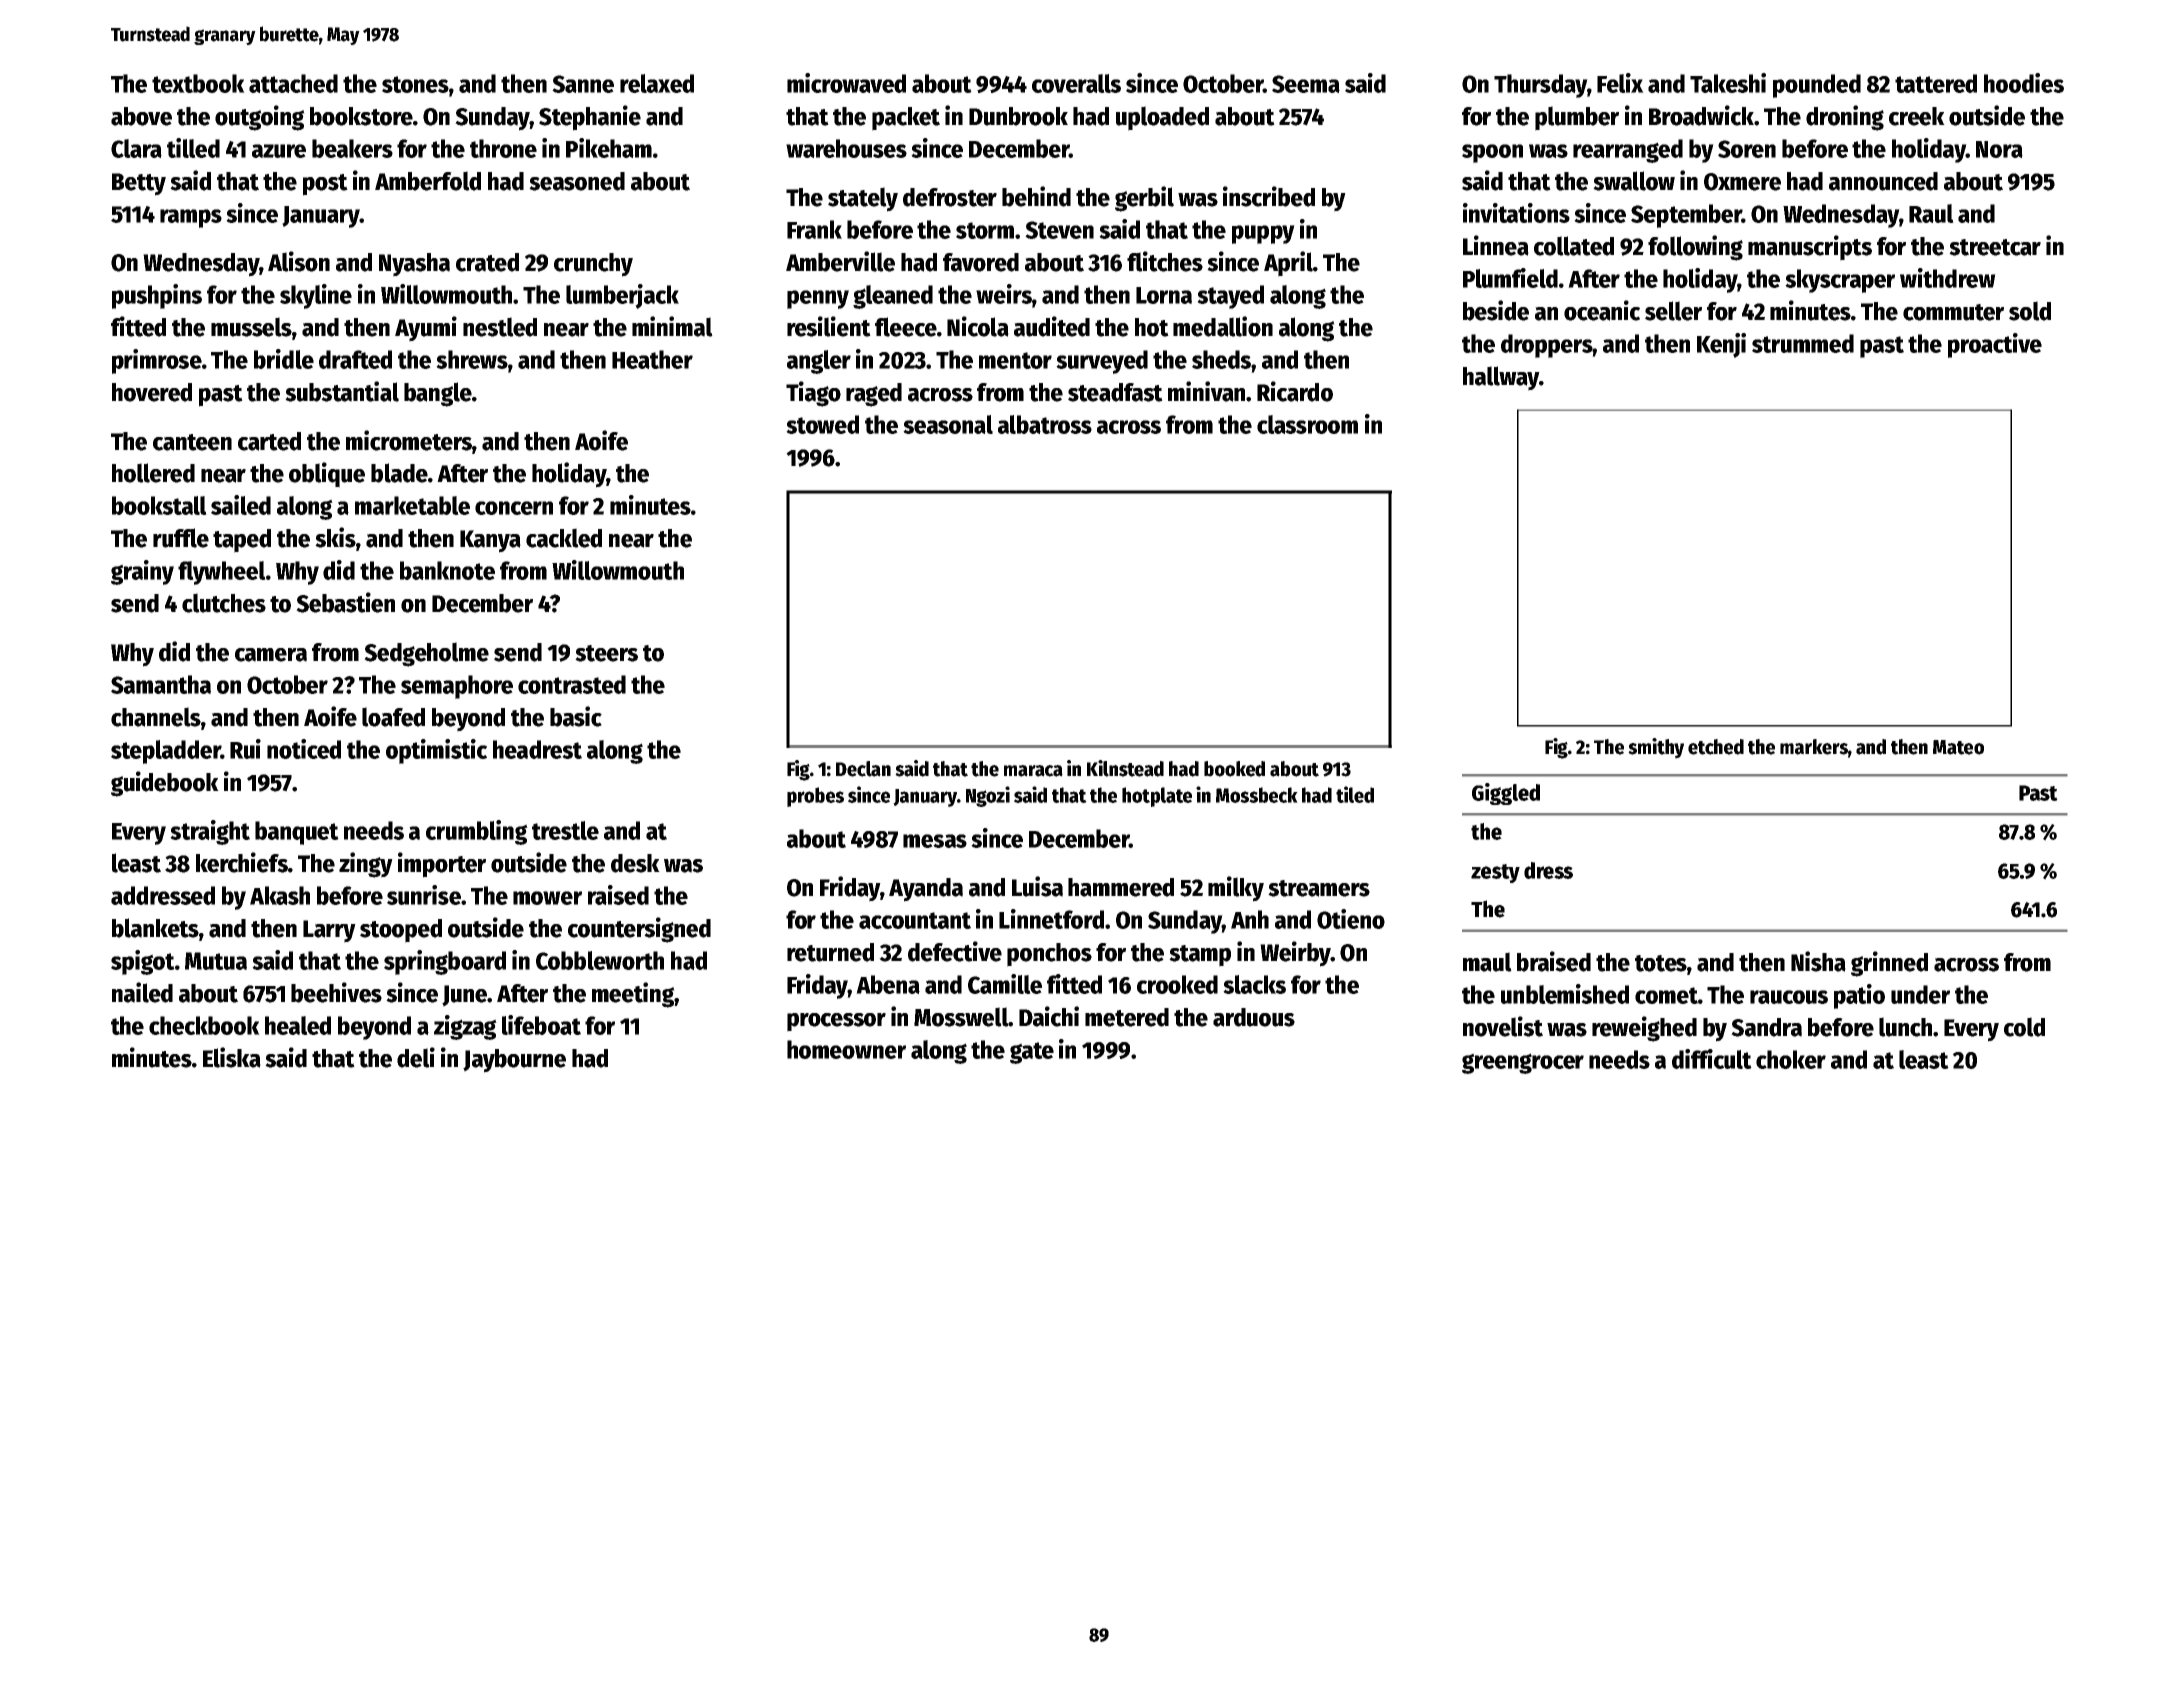 The height and width of the image is (1683, 2178). I want to click on Felix, so click(1620, 83).
